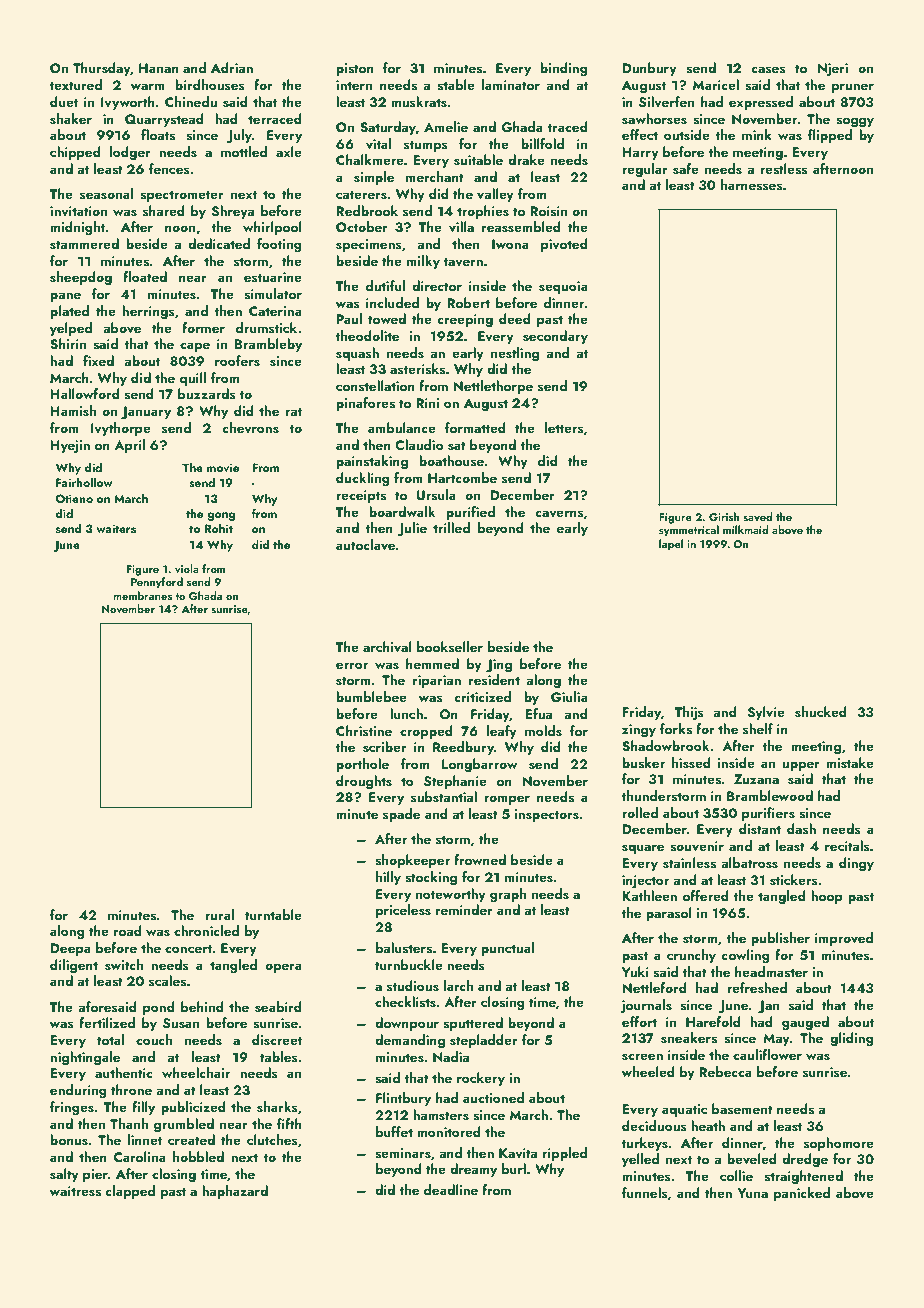 The width and height of the screenshot is (924, 1308). I want to click on membranes, so click(142, 595).
